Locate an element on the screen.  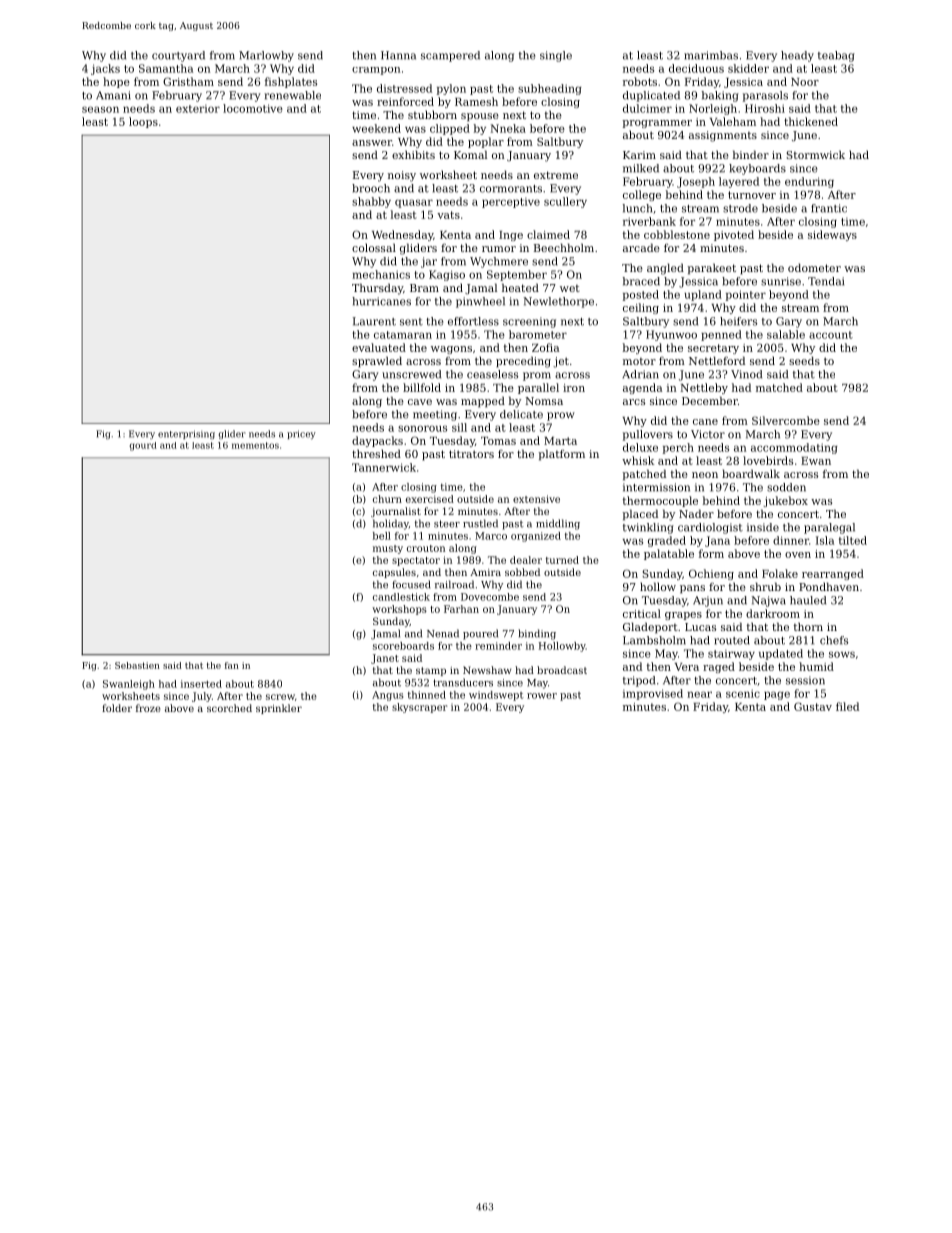
subheading is located at coordinates (550, 89).
